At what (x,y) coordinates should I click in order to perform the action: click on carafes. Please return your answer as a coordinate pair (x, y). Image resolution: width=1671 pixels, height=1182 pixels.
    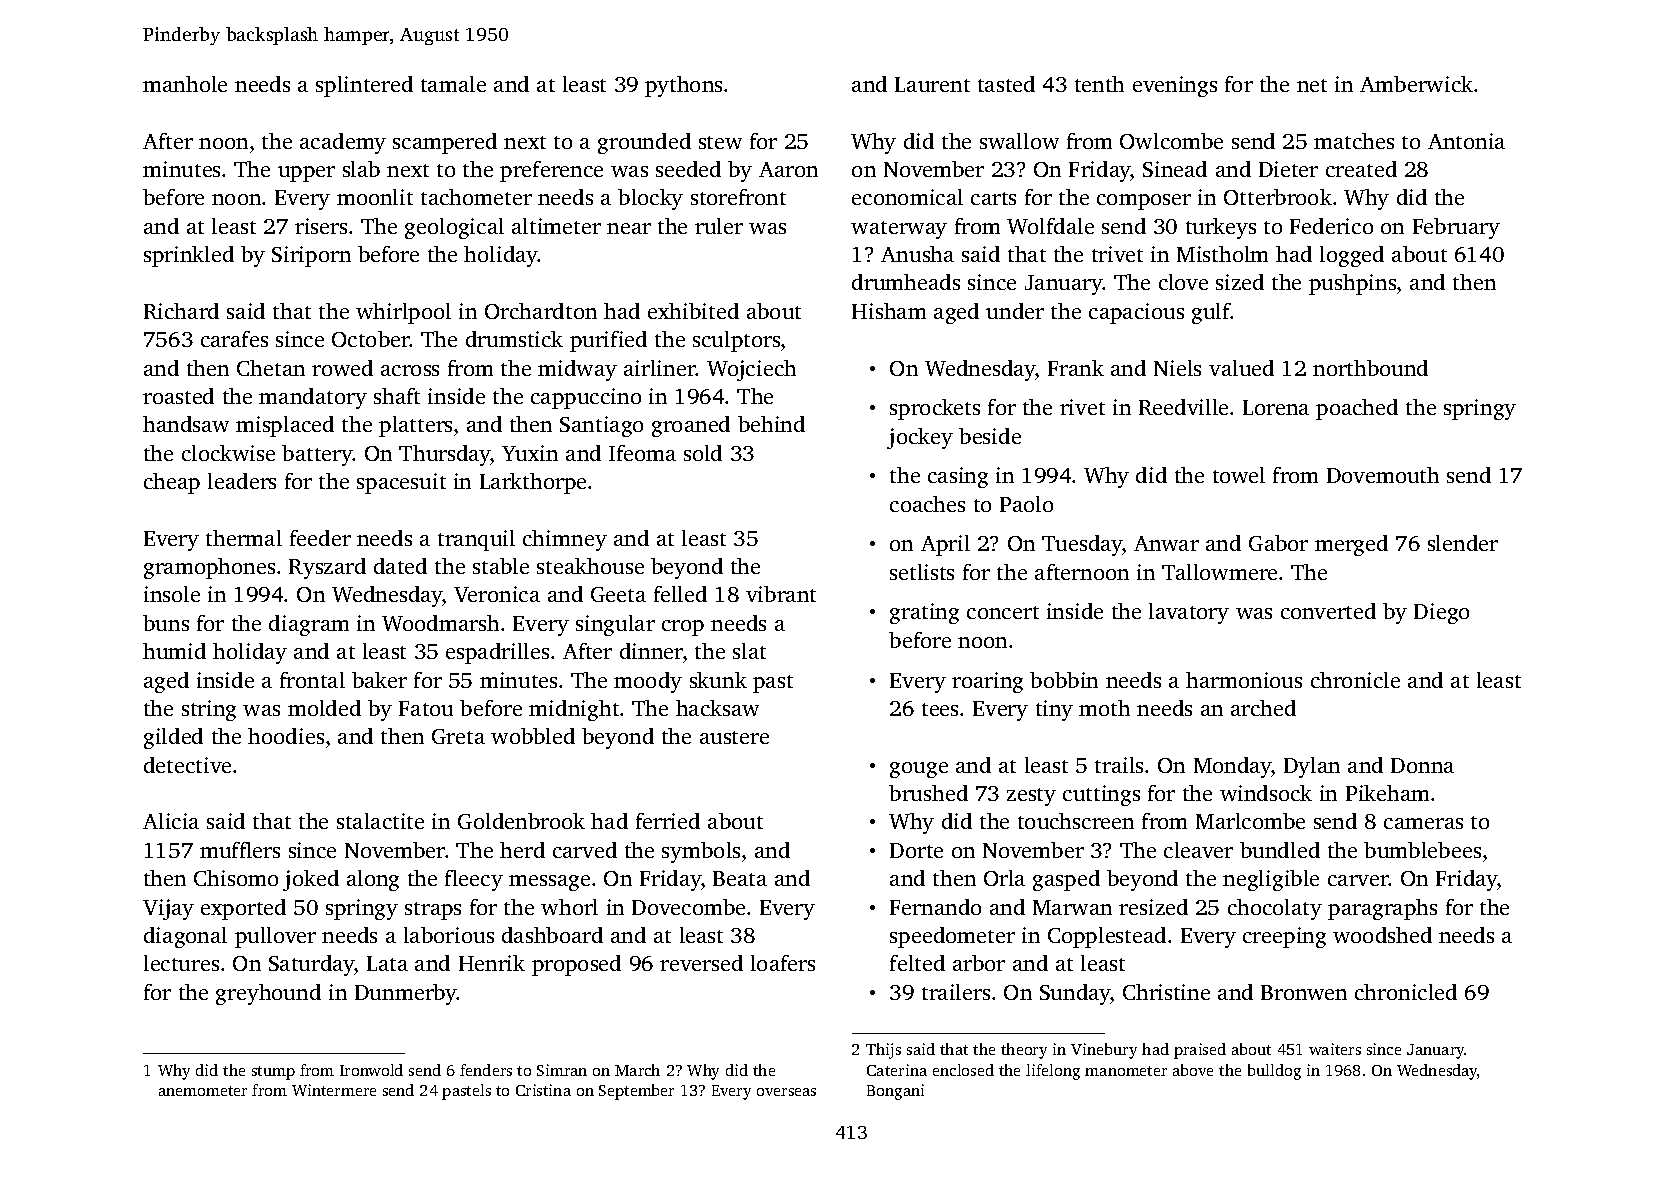
    Looking at the image, I should click on (234, 339).
